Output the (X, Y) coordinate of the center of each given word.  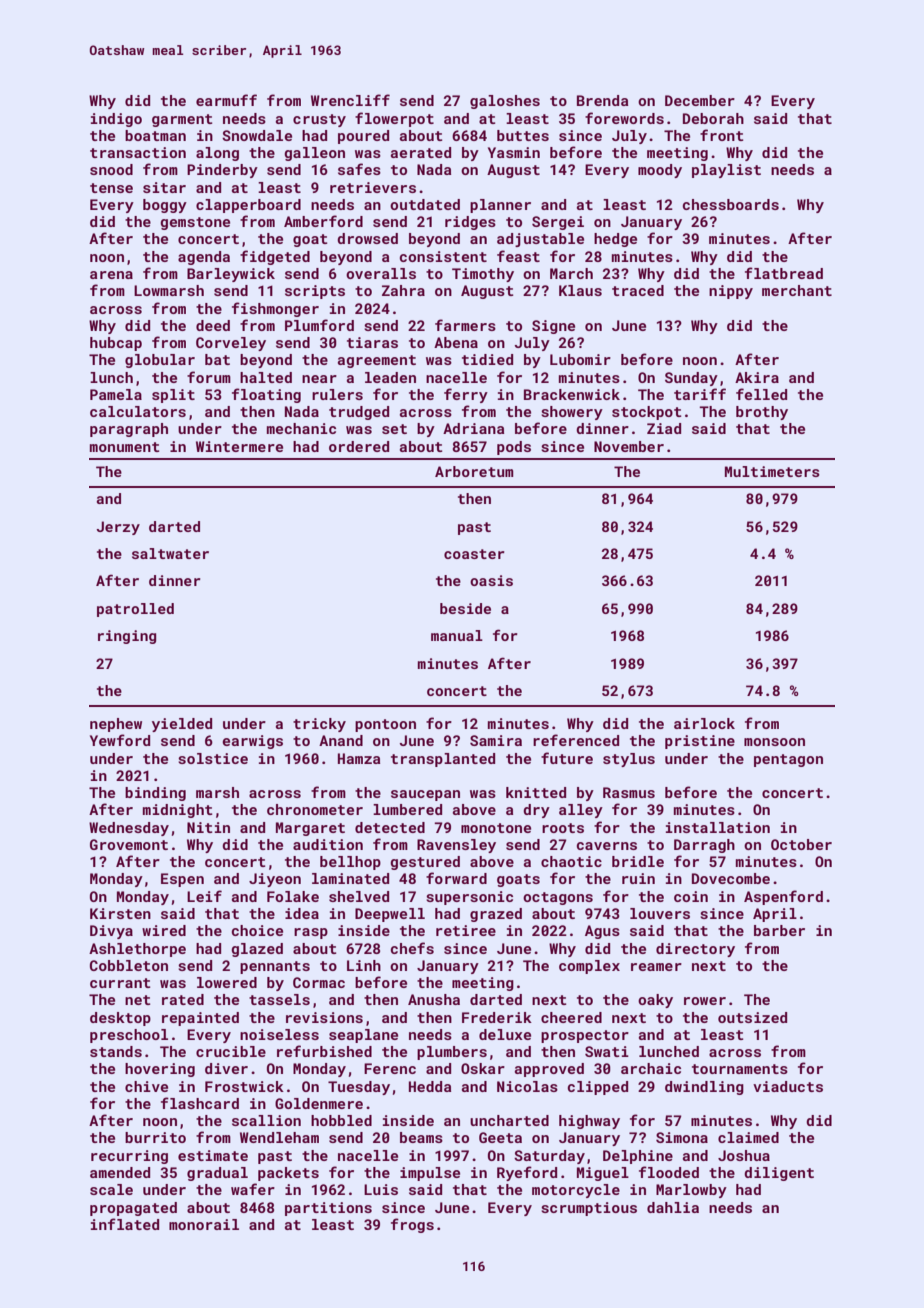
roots (563, 828)
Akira (757, 377)
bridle (638, 861)
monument (124, 447)
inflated (125, 1224)
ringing (127, 637)
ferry (466, 395)
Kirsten (120, 913)
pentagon (788, 760)
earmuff (226, 100)
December (700, 100)
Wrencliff (350, 100)
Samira (496, 740)
